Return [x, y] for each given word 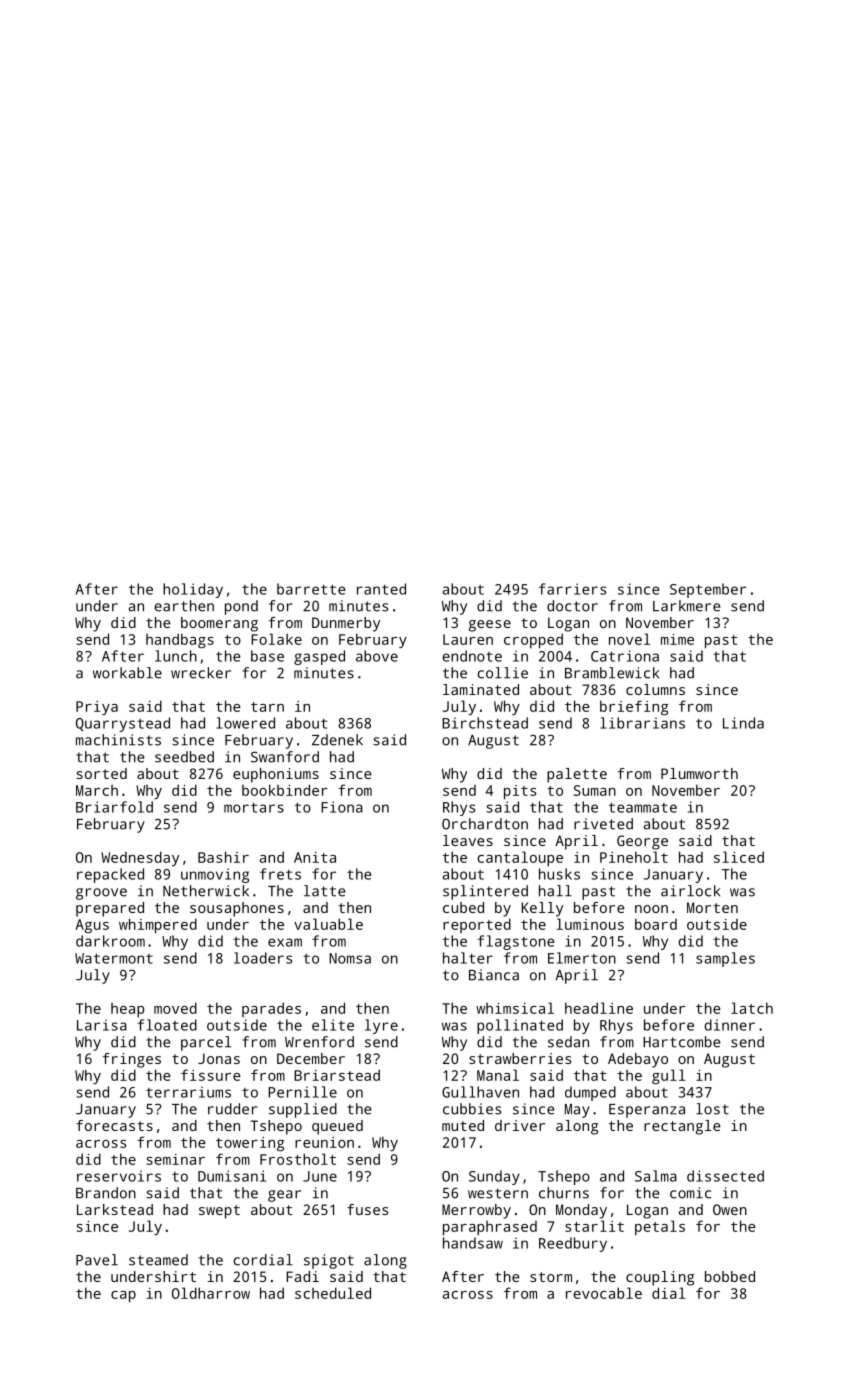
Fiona [342, 807]
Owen [730, 1209]
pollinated [520, 1026]
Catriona [625, 656]
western [498, 1193]
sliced [739, 857]
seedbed [184, 757]
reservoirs [119, 1176]
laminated [481, 689]
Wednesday [140, 858]
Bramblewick [612, 673]
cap [123, 1297]
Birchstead [485, 723]
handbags [180, 640]
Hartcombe [681, 1042]
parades [271, 1009]
